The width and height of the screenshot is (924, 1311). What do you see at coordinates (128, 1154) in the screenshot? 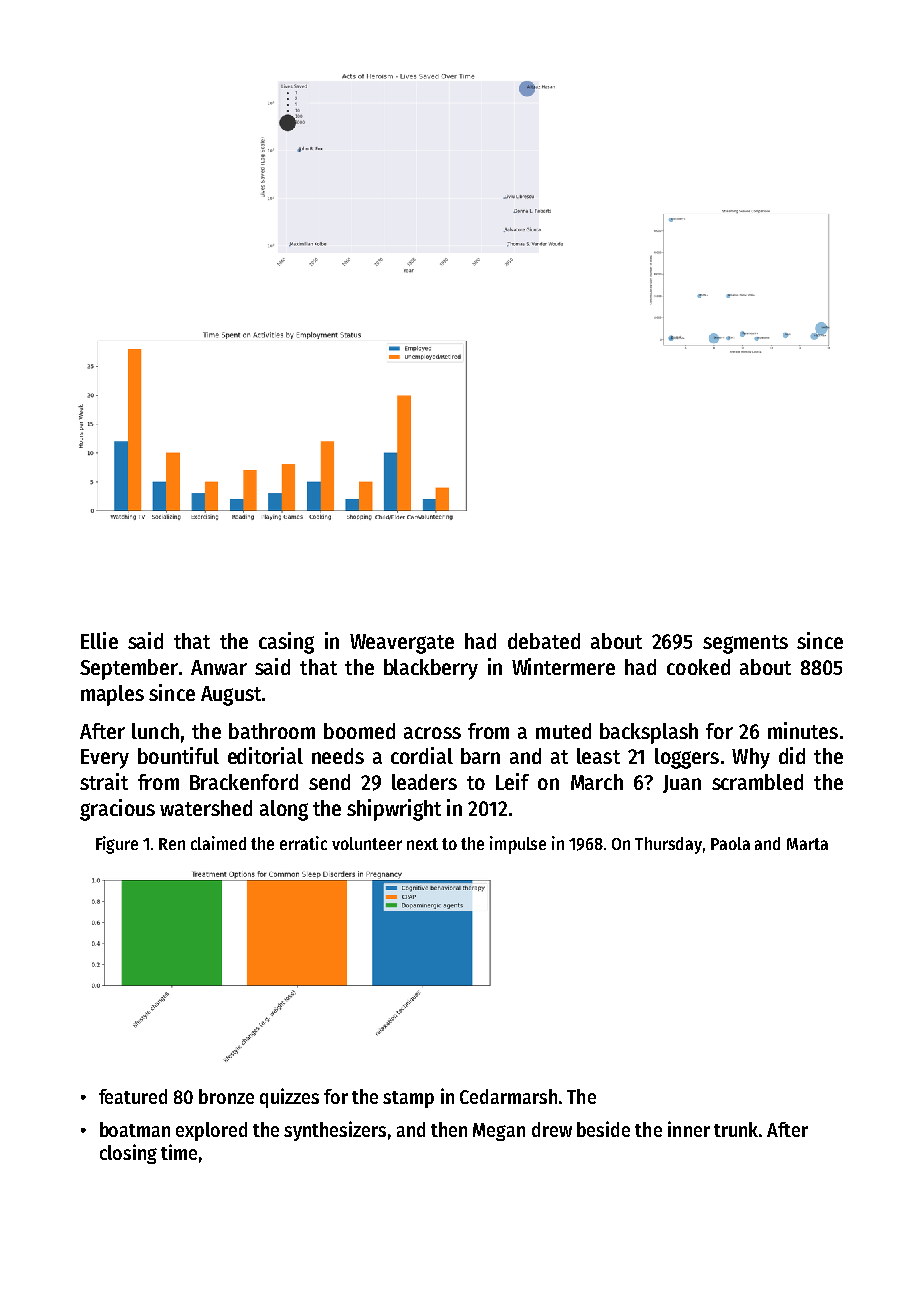
I see `closing` at bounding box center [128, 1154].
